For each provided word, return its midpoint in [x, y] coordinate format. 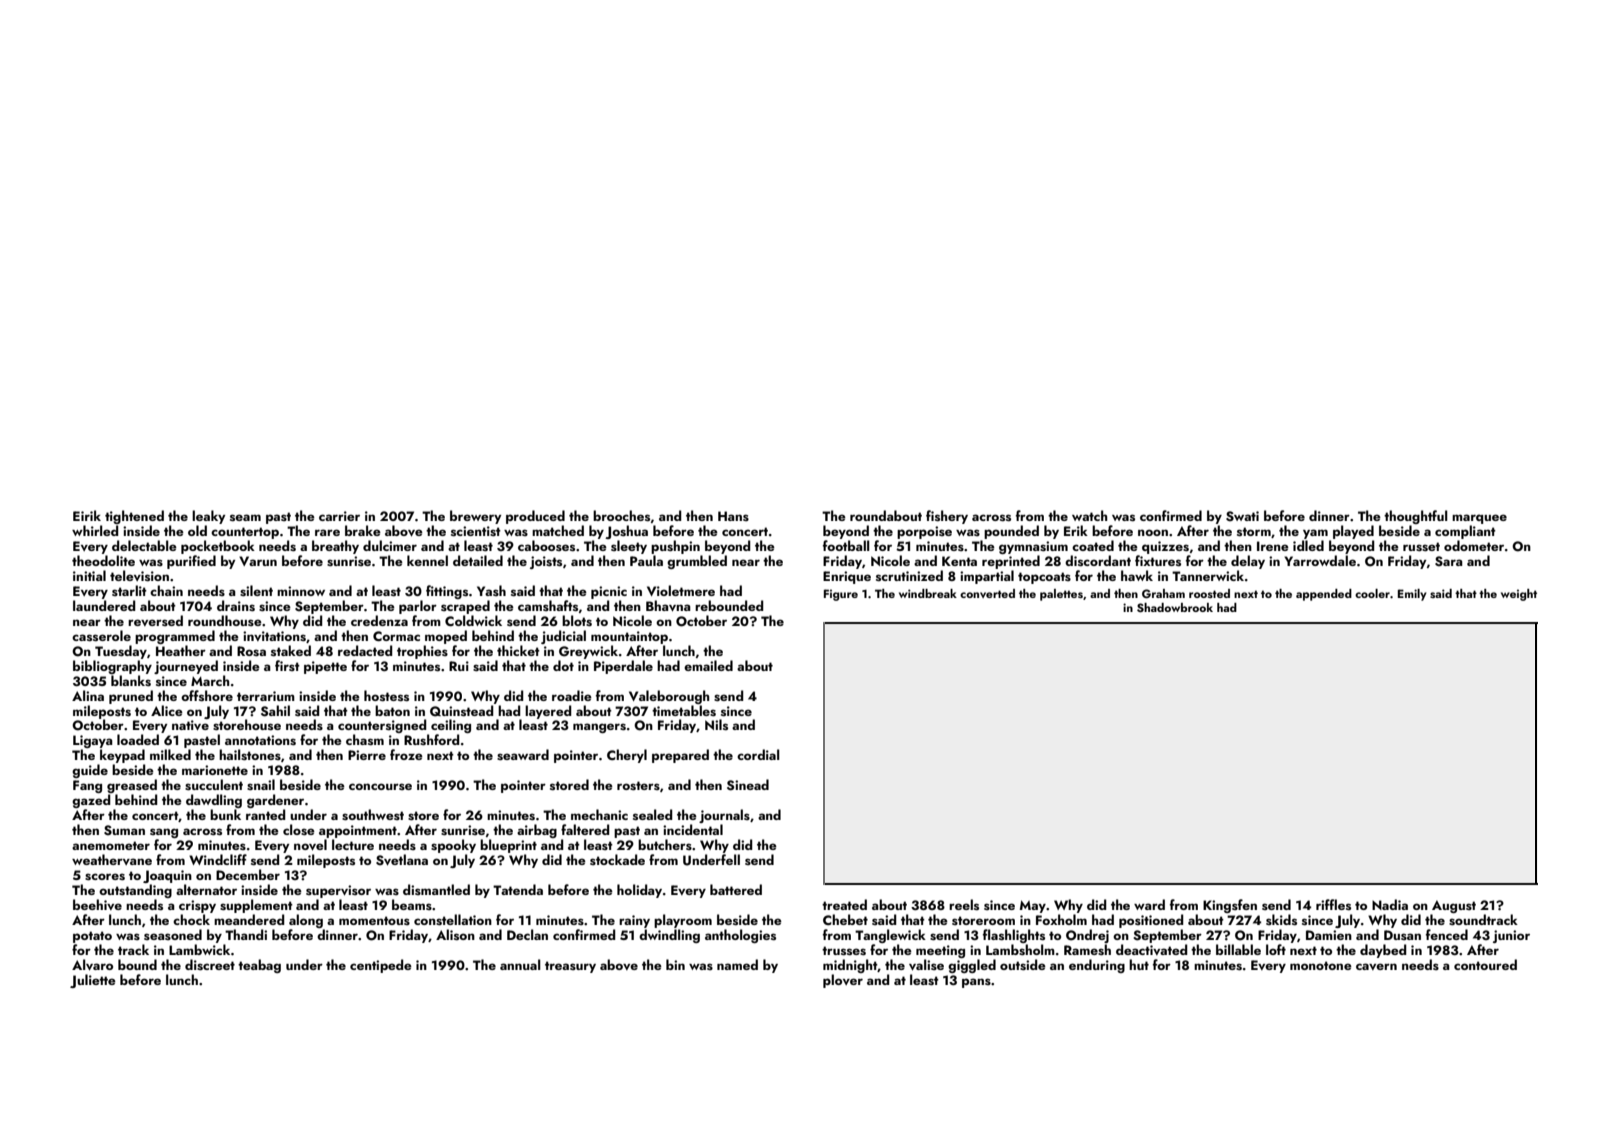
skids [1281, 919]
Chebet [845, 919]
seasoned [173, 934]
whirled [95, 530]
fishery [947, 517]
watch [1089, 515]
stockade [617, 859]
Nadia [1390, 904]
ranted [266, 814]
